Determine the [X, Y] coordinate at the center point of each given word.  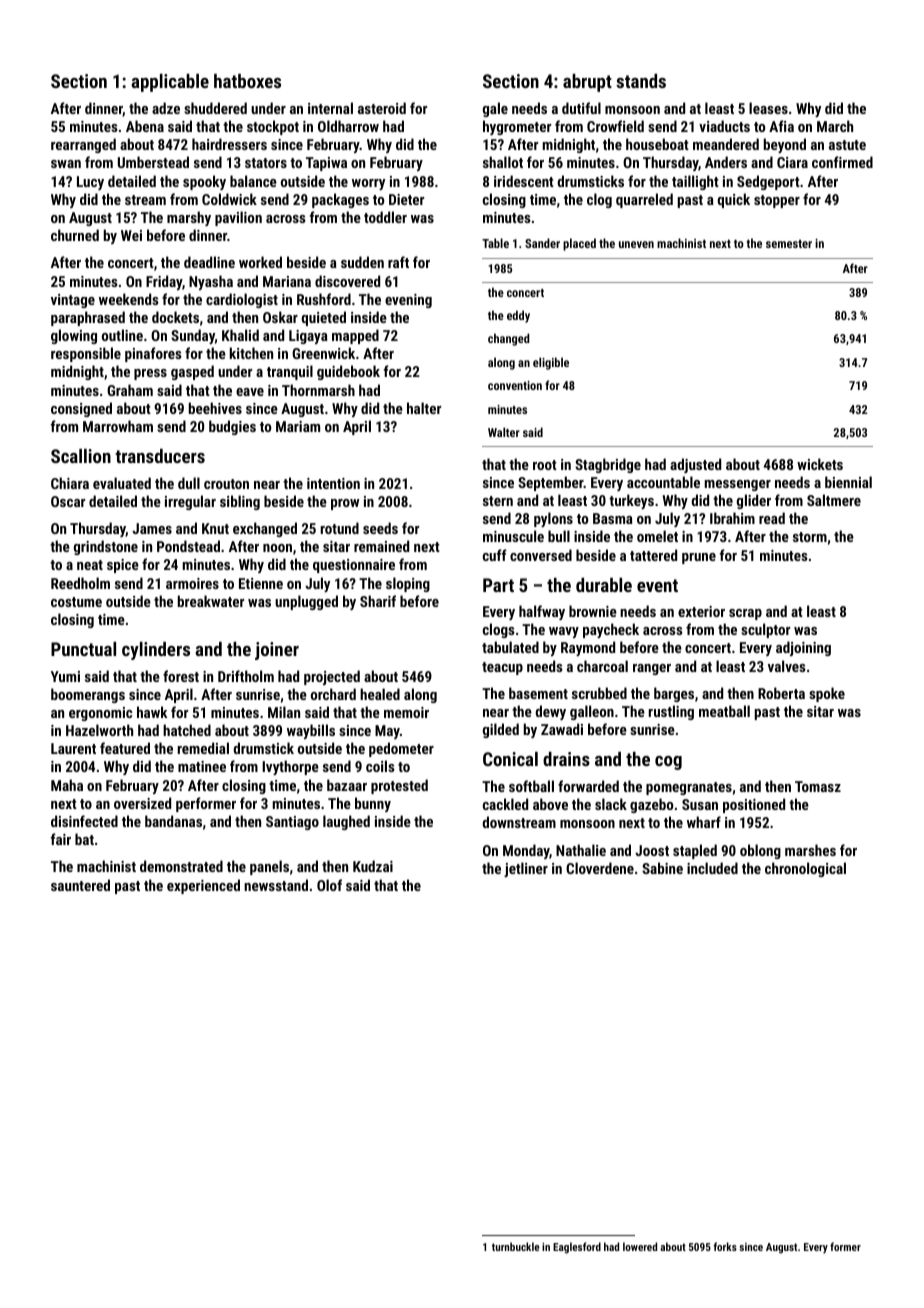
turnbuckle [516, 1246]
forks [725, 1246]
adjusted [695, 465]
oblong [760, 851]
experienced [203, 886]
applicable [170, 83]
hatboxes [247, 81]
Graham [130, 390]
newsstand [276, 885]
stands [641, 81]
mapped [355, 336]
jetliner [526, 869]
